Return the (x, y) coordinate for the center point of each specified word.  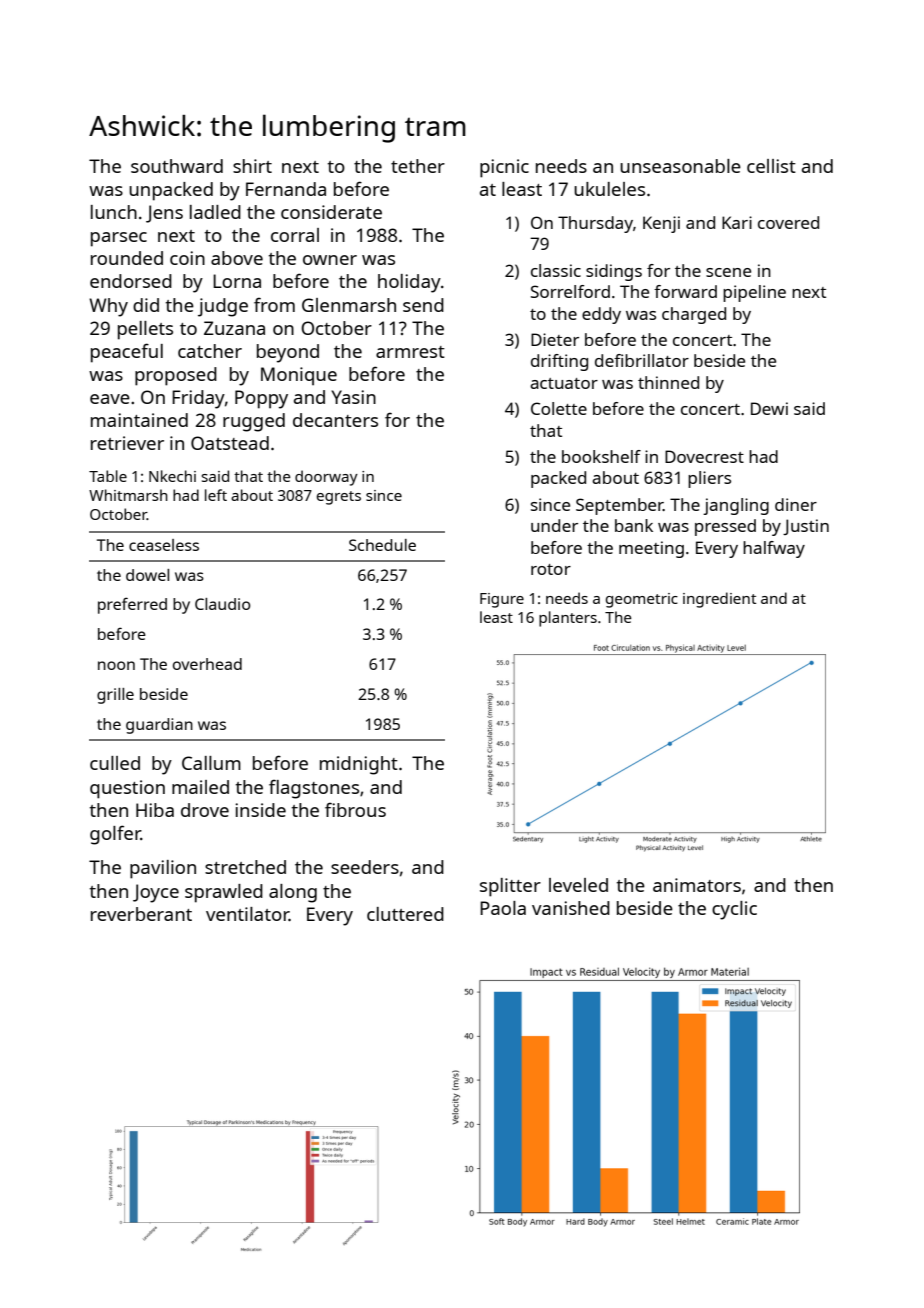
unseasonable (680, 166)
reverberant (141, 914)
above (237, 258)
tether (418, 166)
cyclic (734, 910)
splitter (510, 887)
